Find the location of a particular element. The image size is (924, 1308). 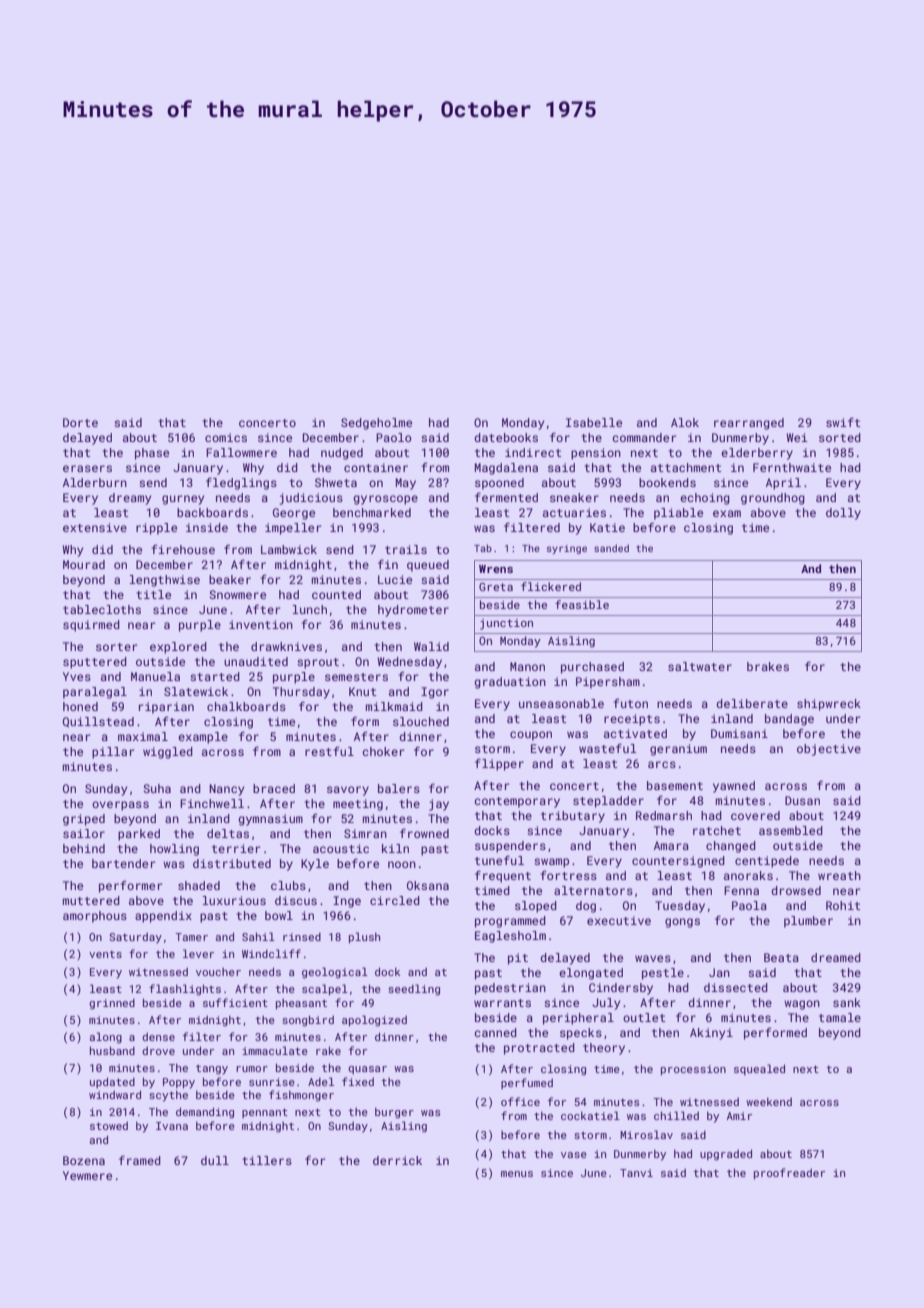

grinned is located at coordinates (112, 1004).
